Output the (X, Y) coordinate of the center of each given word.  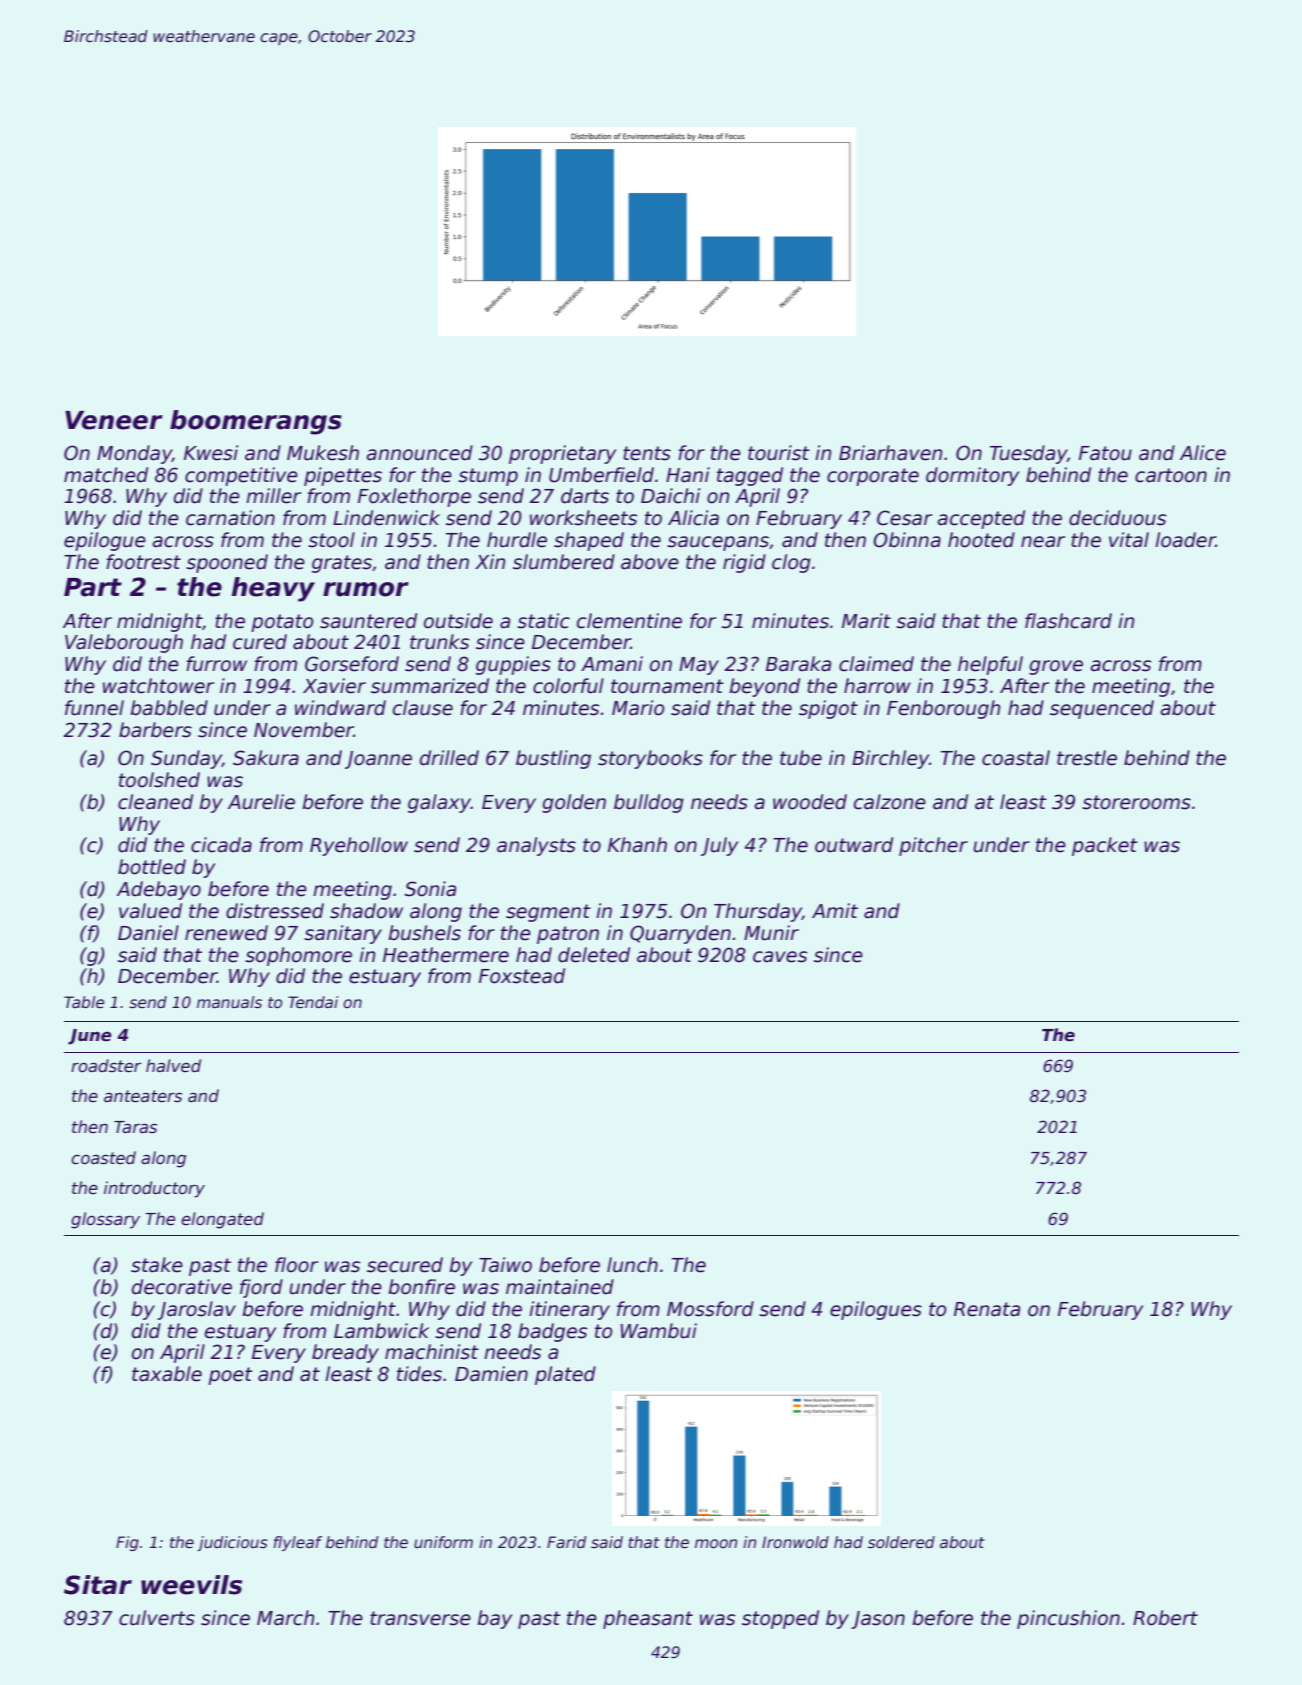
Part (93, 587)
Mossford (710, 1309)
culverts (157, 1618)
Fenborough (943, 709)
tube (801, 758)
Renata (987, 1309)
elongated (222, 1220)
